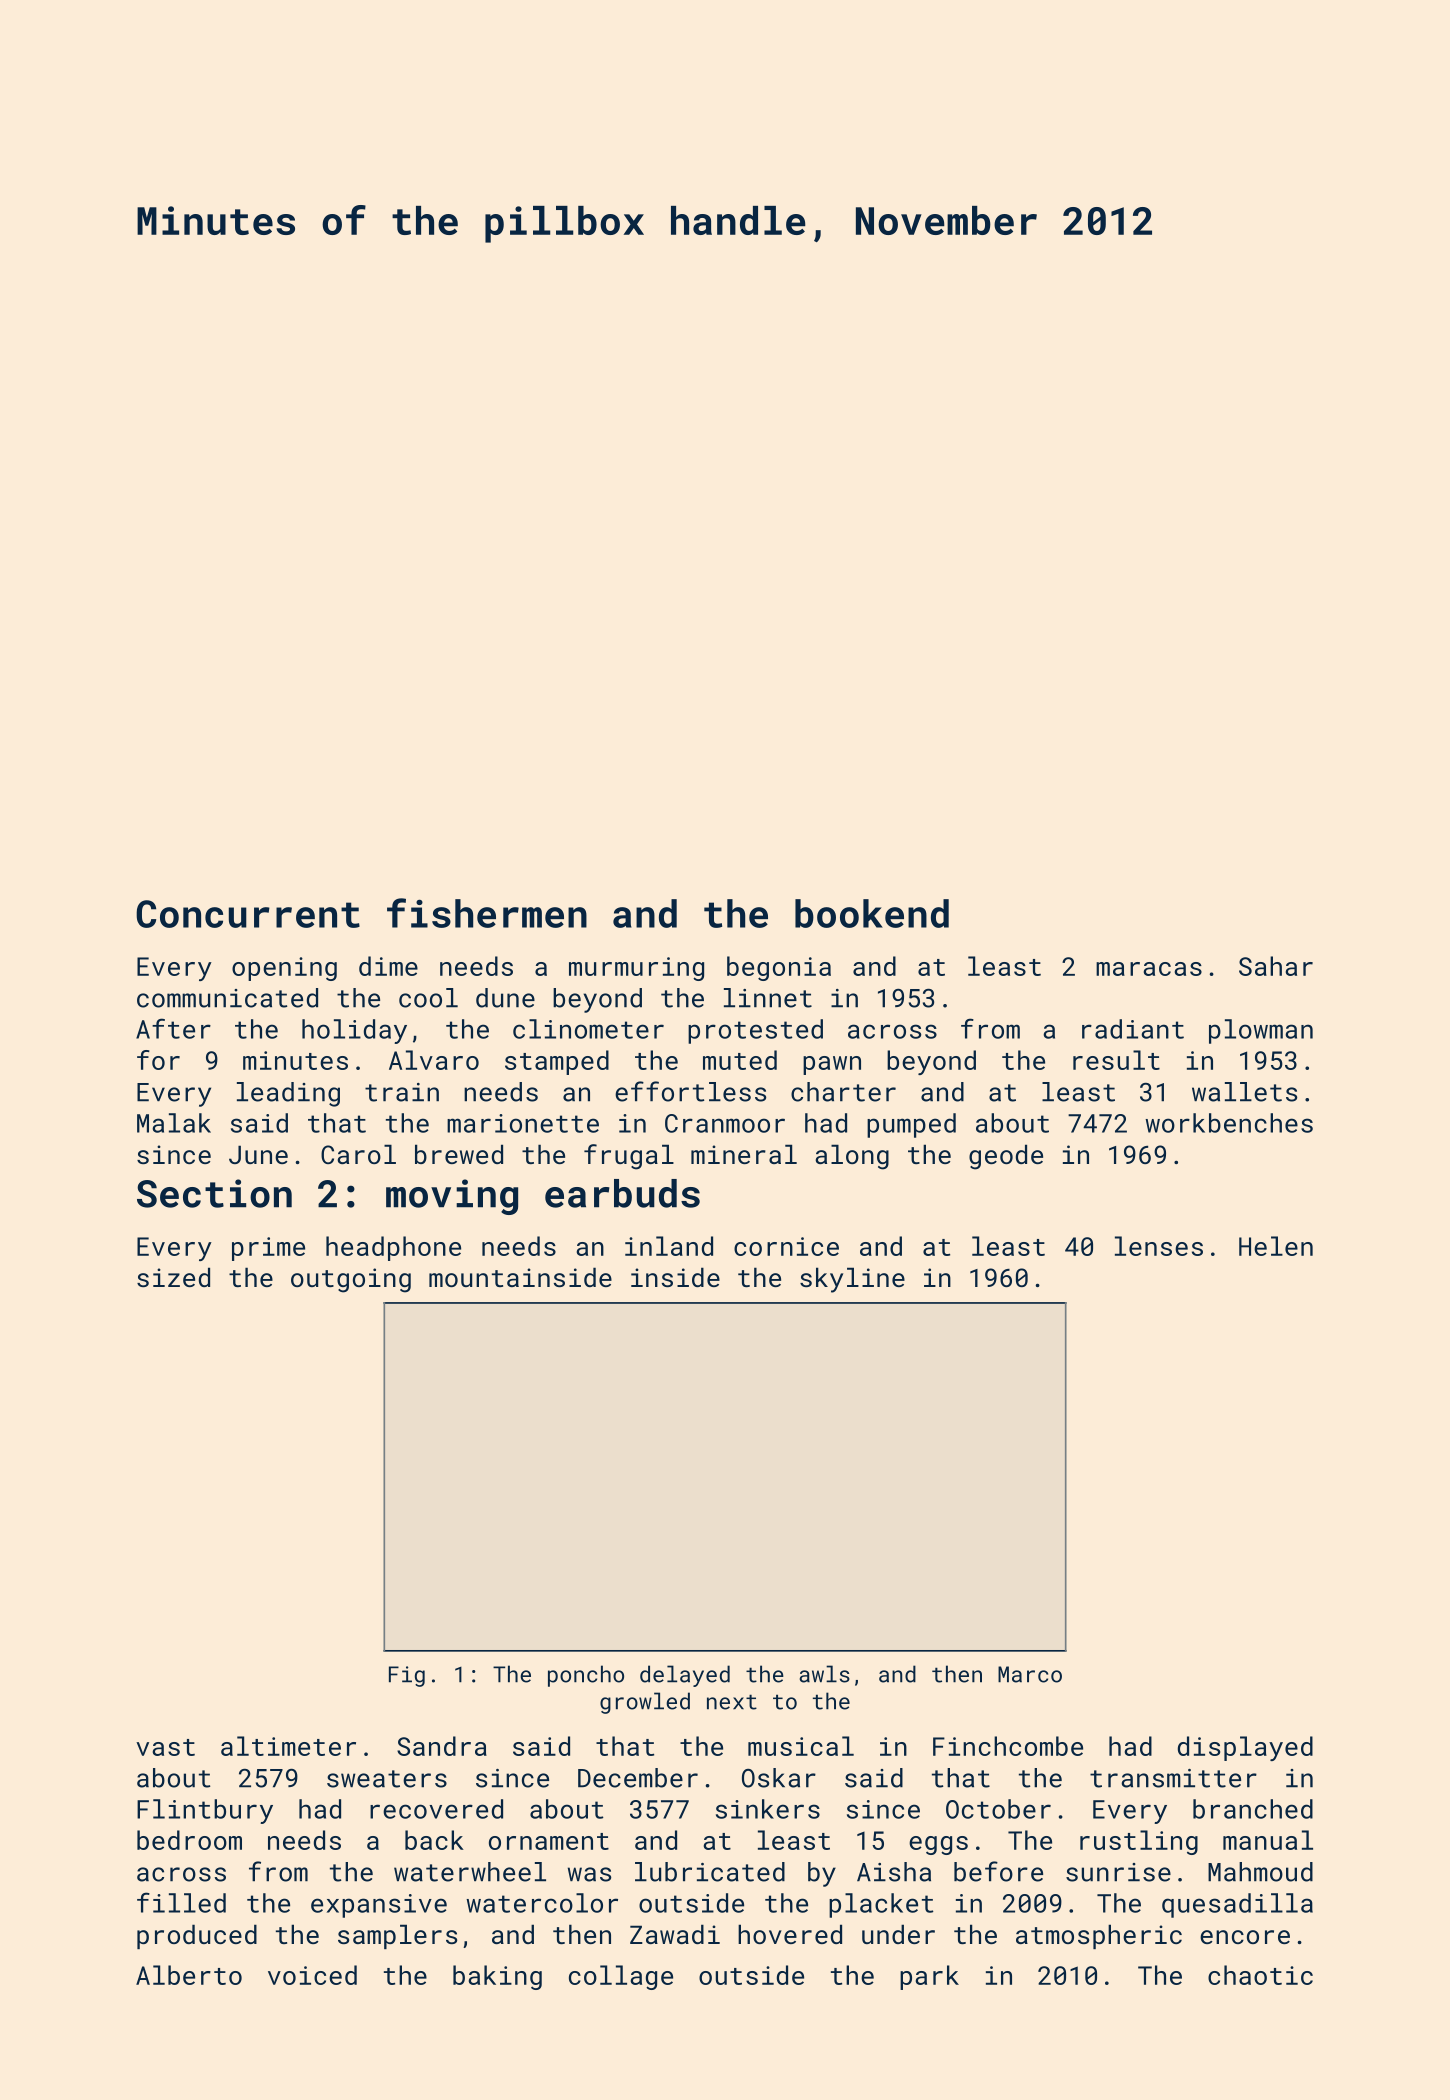 The height and width of the document is (2100, 1450). Describe the element at coordinates (351, 1280) in the document. I see `outgoing` at that location.
